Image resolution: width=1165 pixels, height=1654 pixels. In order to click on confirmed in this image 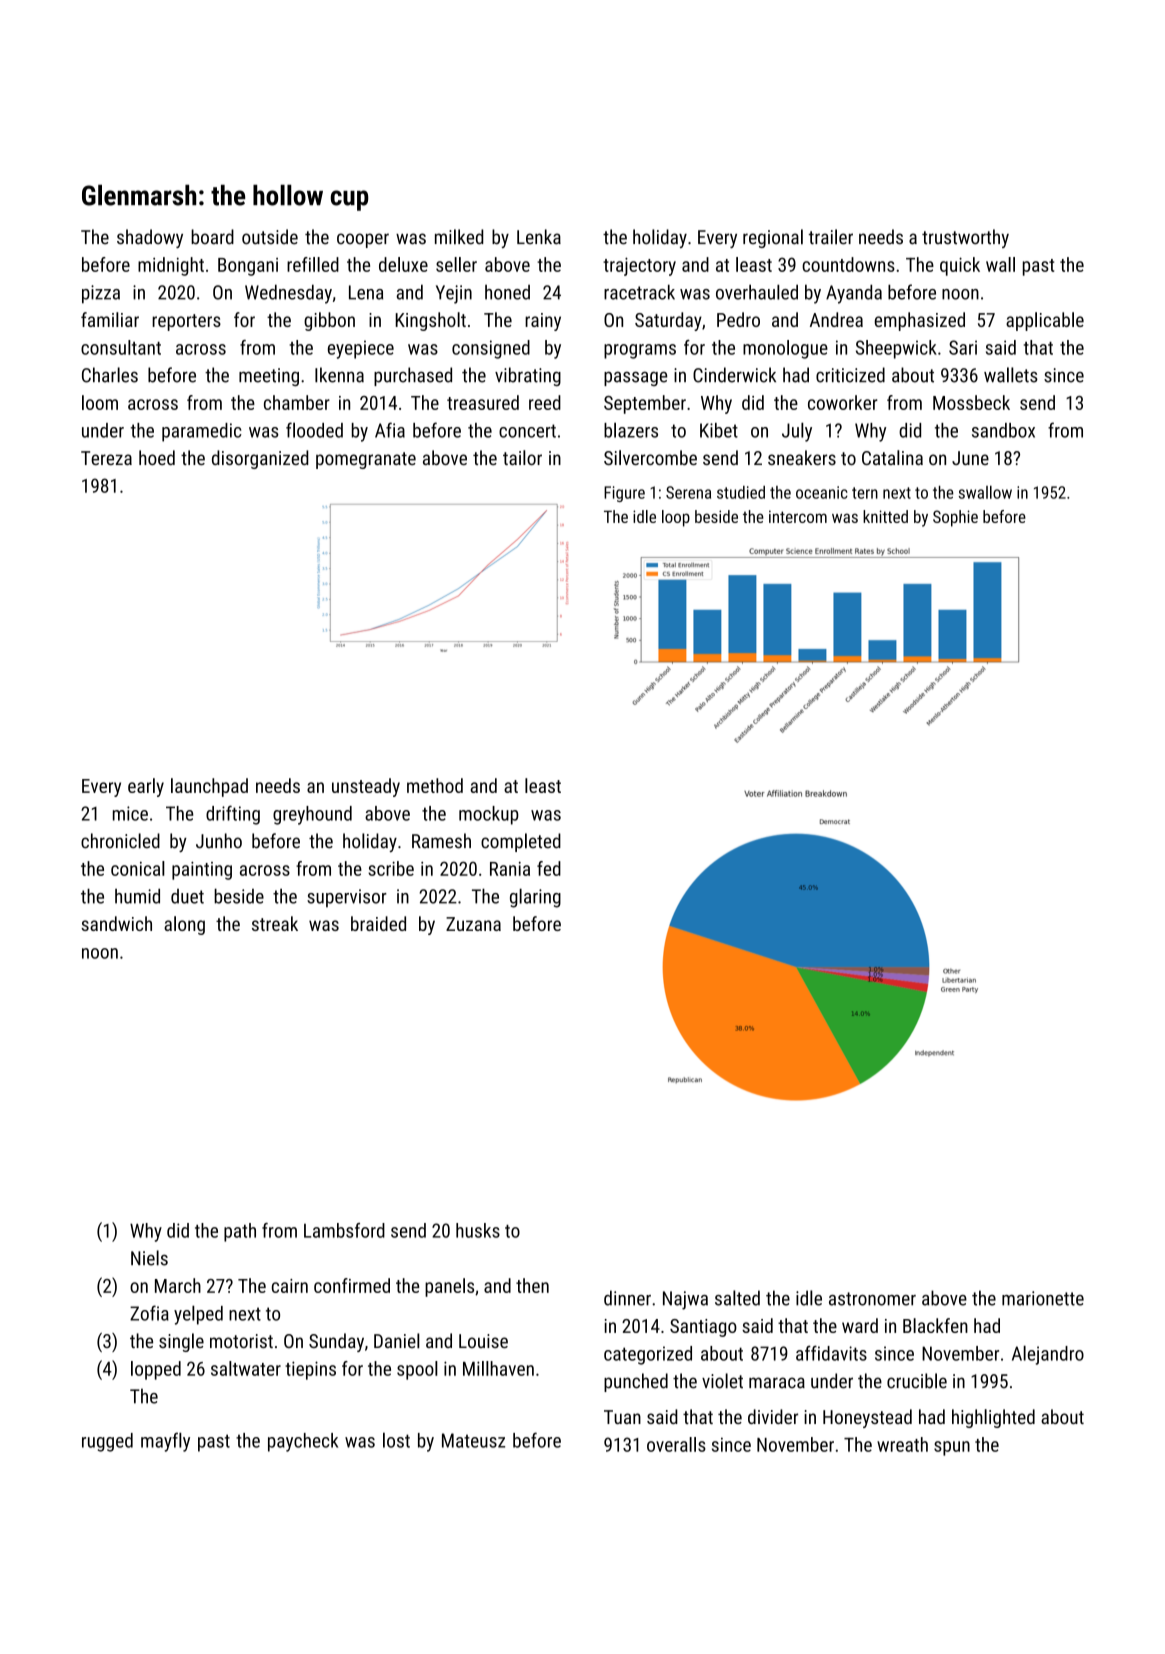, I will do `click(352, 1285)`.
